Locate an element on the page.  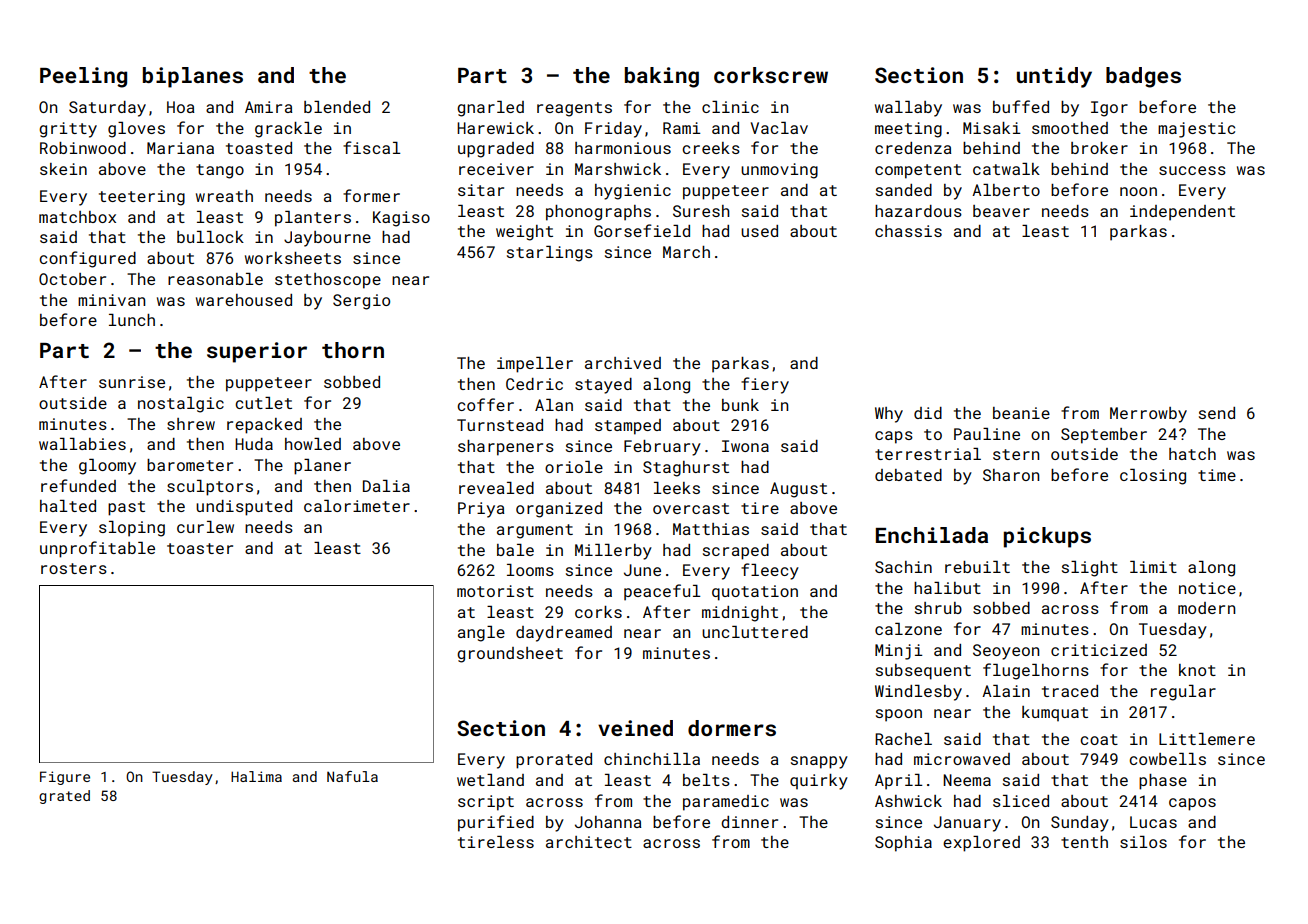
biplanes is located at coordinates (193, 77).
